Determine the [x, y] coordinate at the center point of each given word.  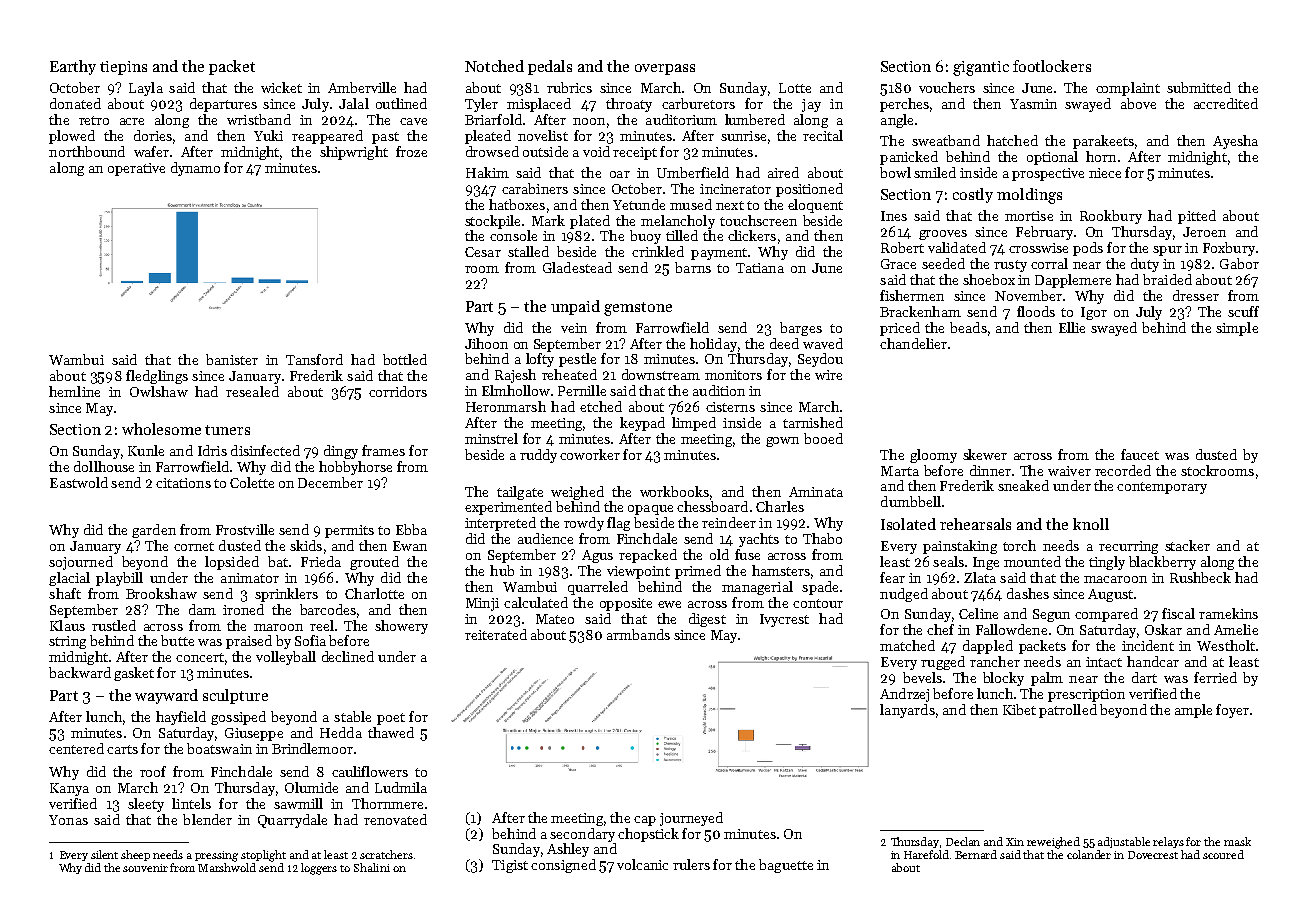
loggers [319, 869]
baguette [786, 866]
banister [232, 359]
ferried [1215, 677]
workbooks [674, 491]
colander [1089, 854]
